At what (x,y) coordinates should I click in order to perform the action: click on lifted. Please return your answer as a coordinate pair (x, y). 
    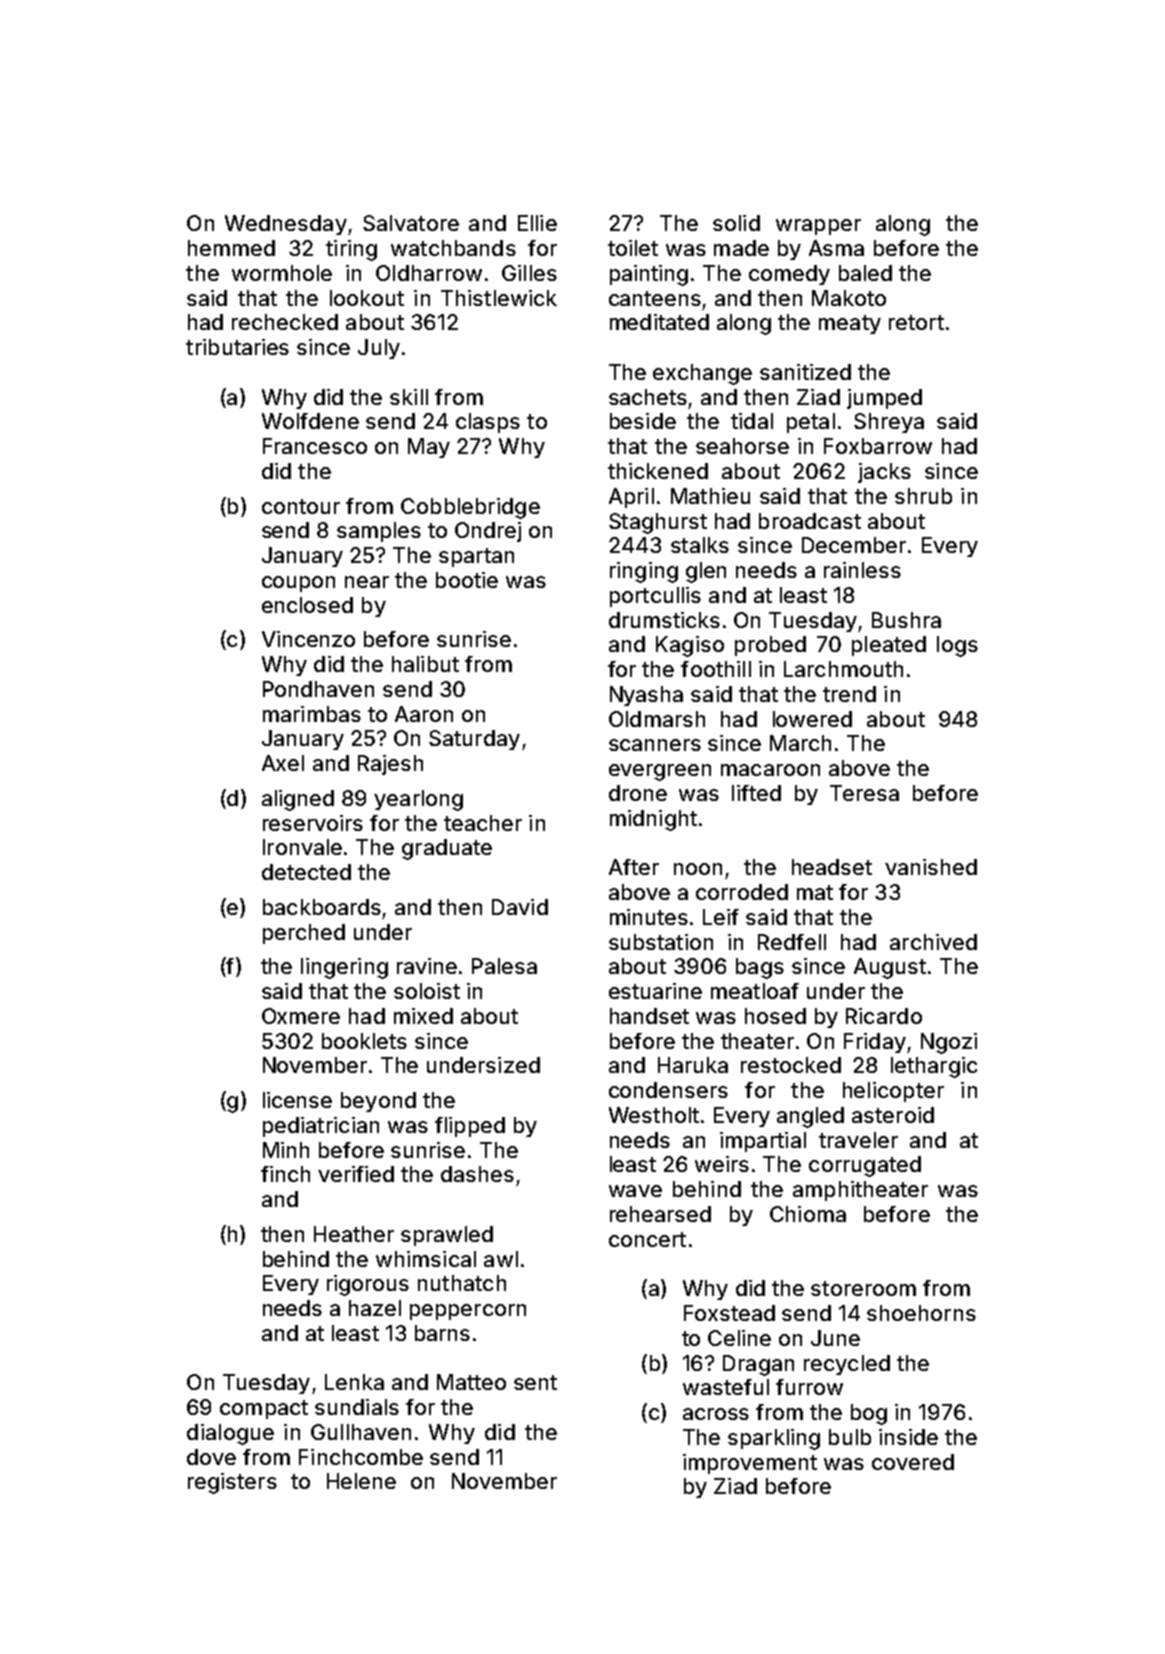
    Looking at the image, I should click on (756, 793).
